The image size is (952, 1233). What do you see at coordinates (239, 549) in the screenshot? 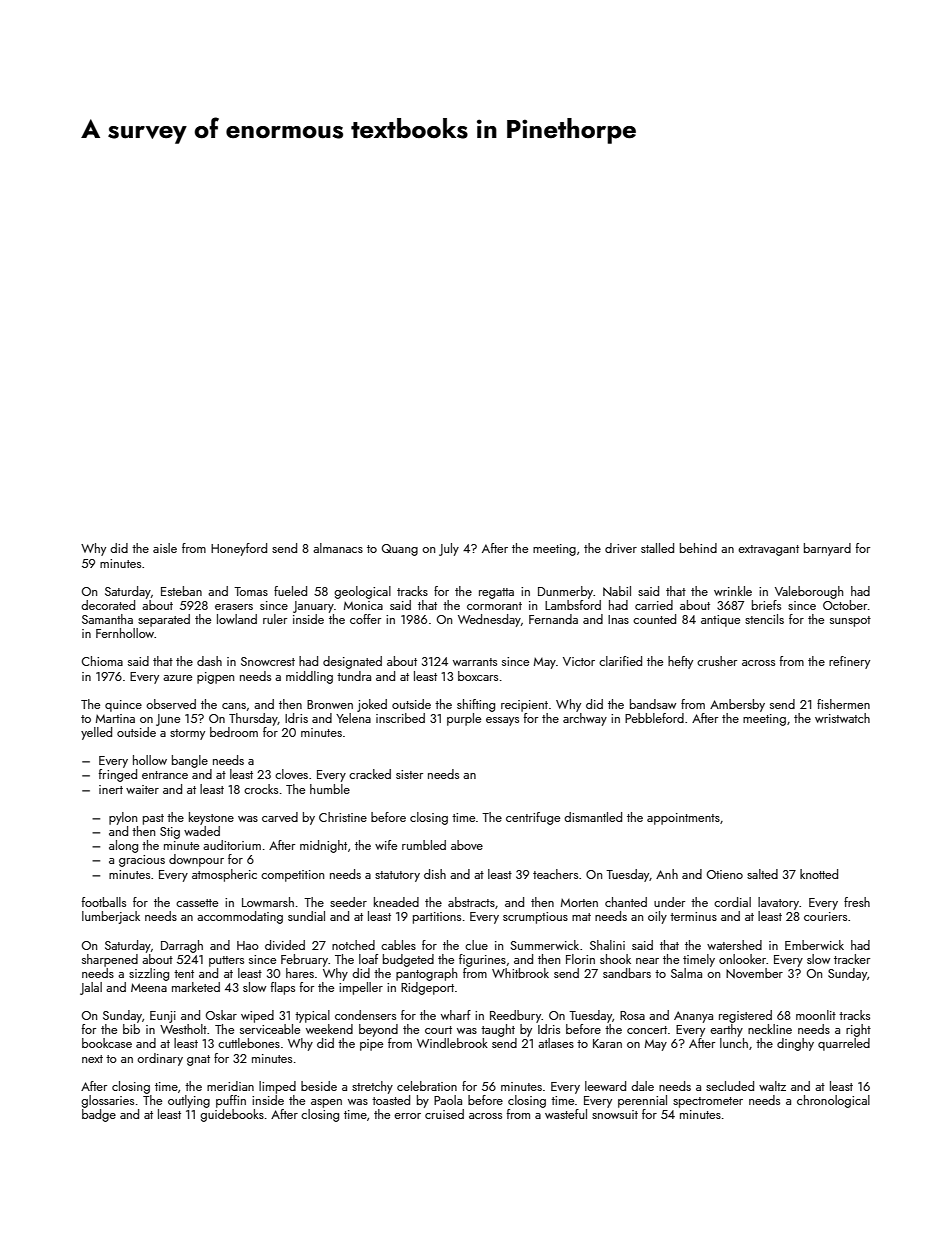
I see `Honeyford` at bounding box center [239, 549].
